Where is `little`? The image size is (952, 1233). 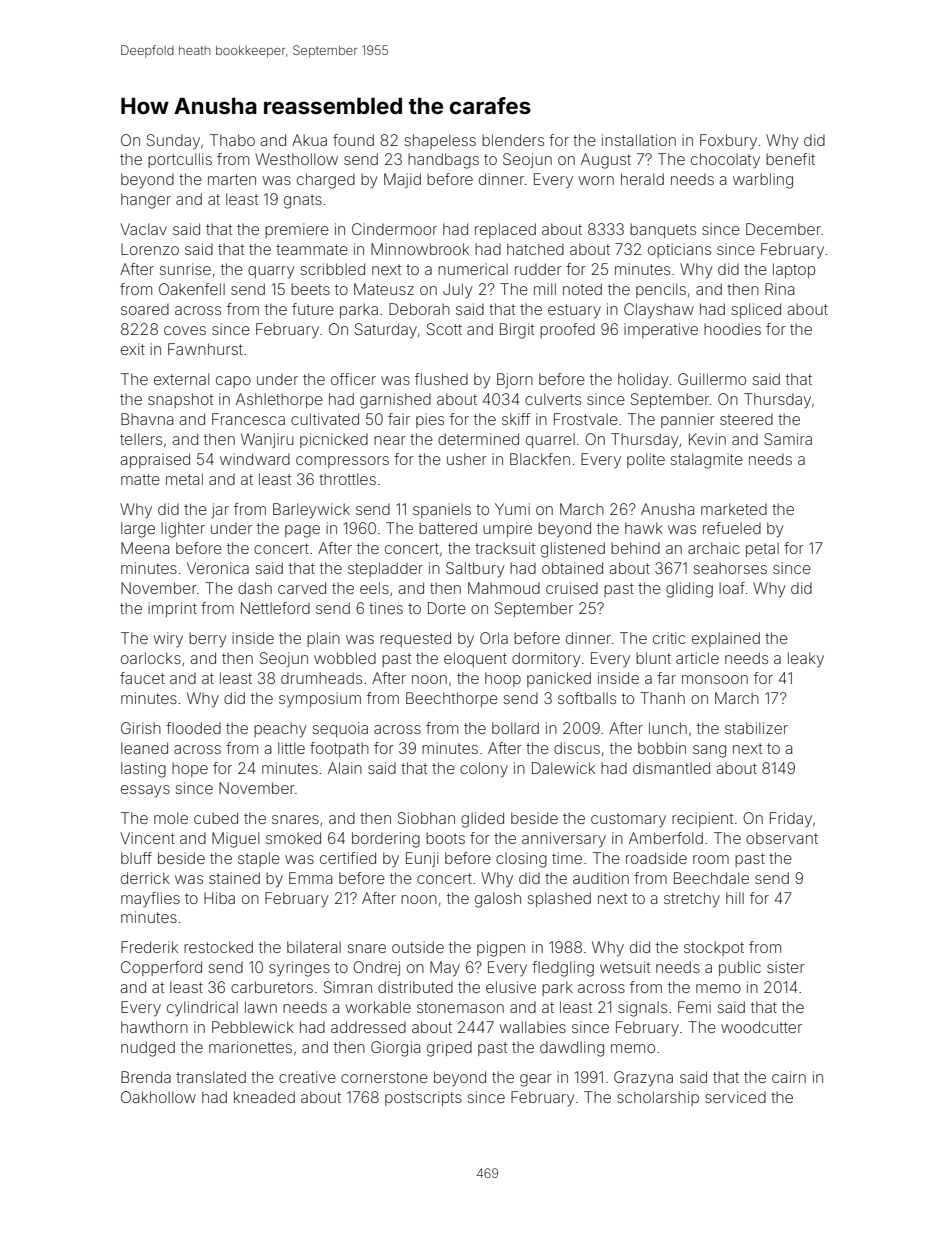 little is located at coordinates (291, 748).
